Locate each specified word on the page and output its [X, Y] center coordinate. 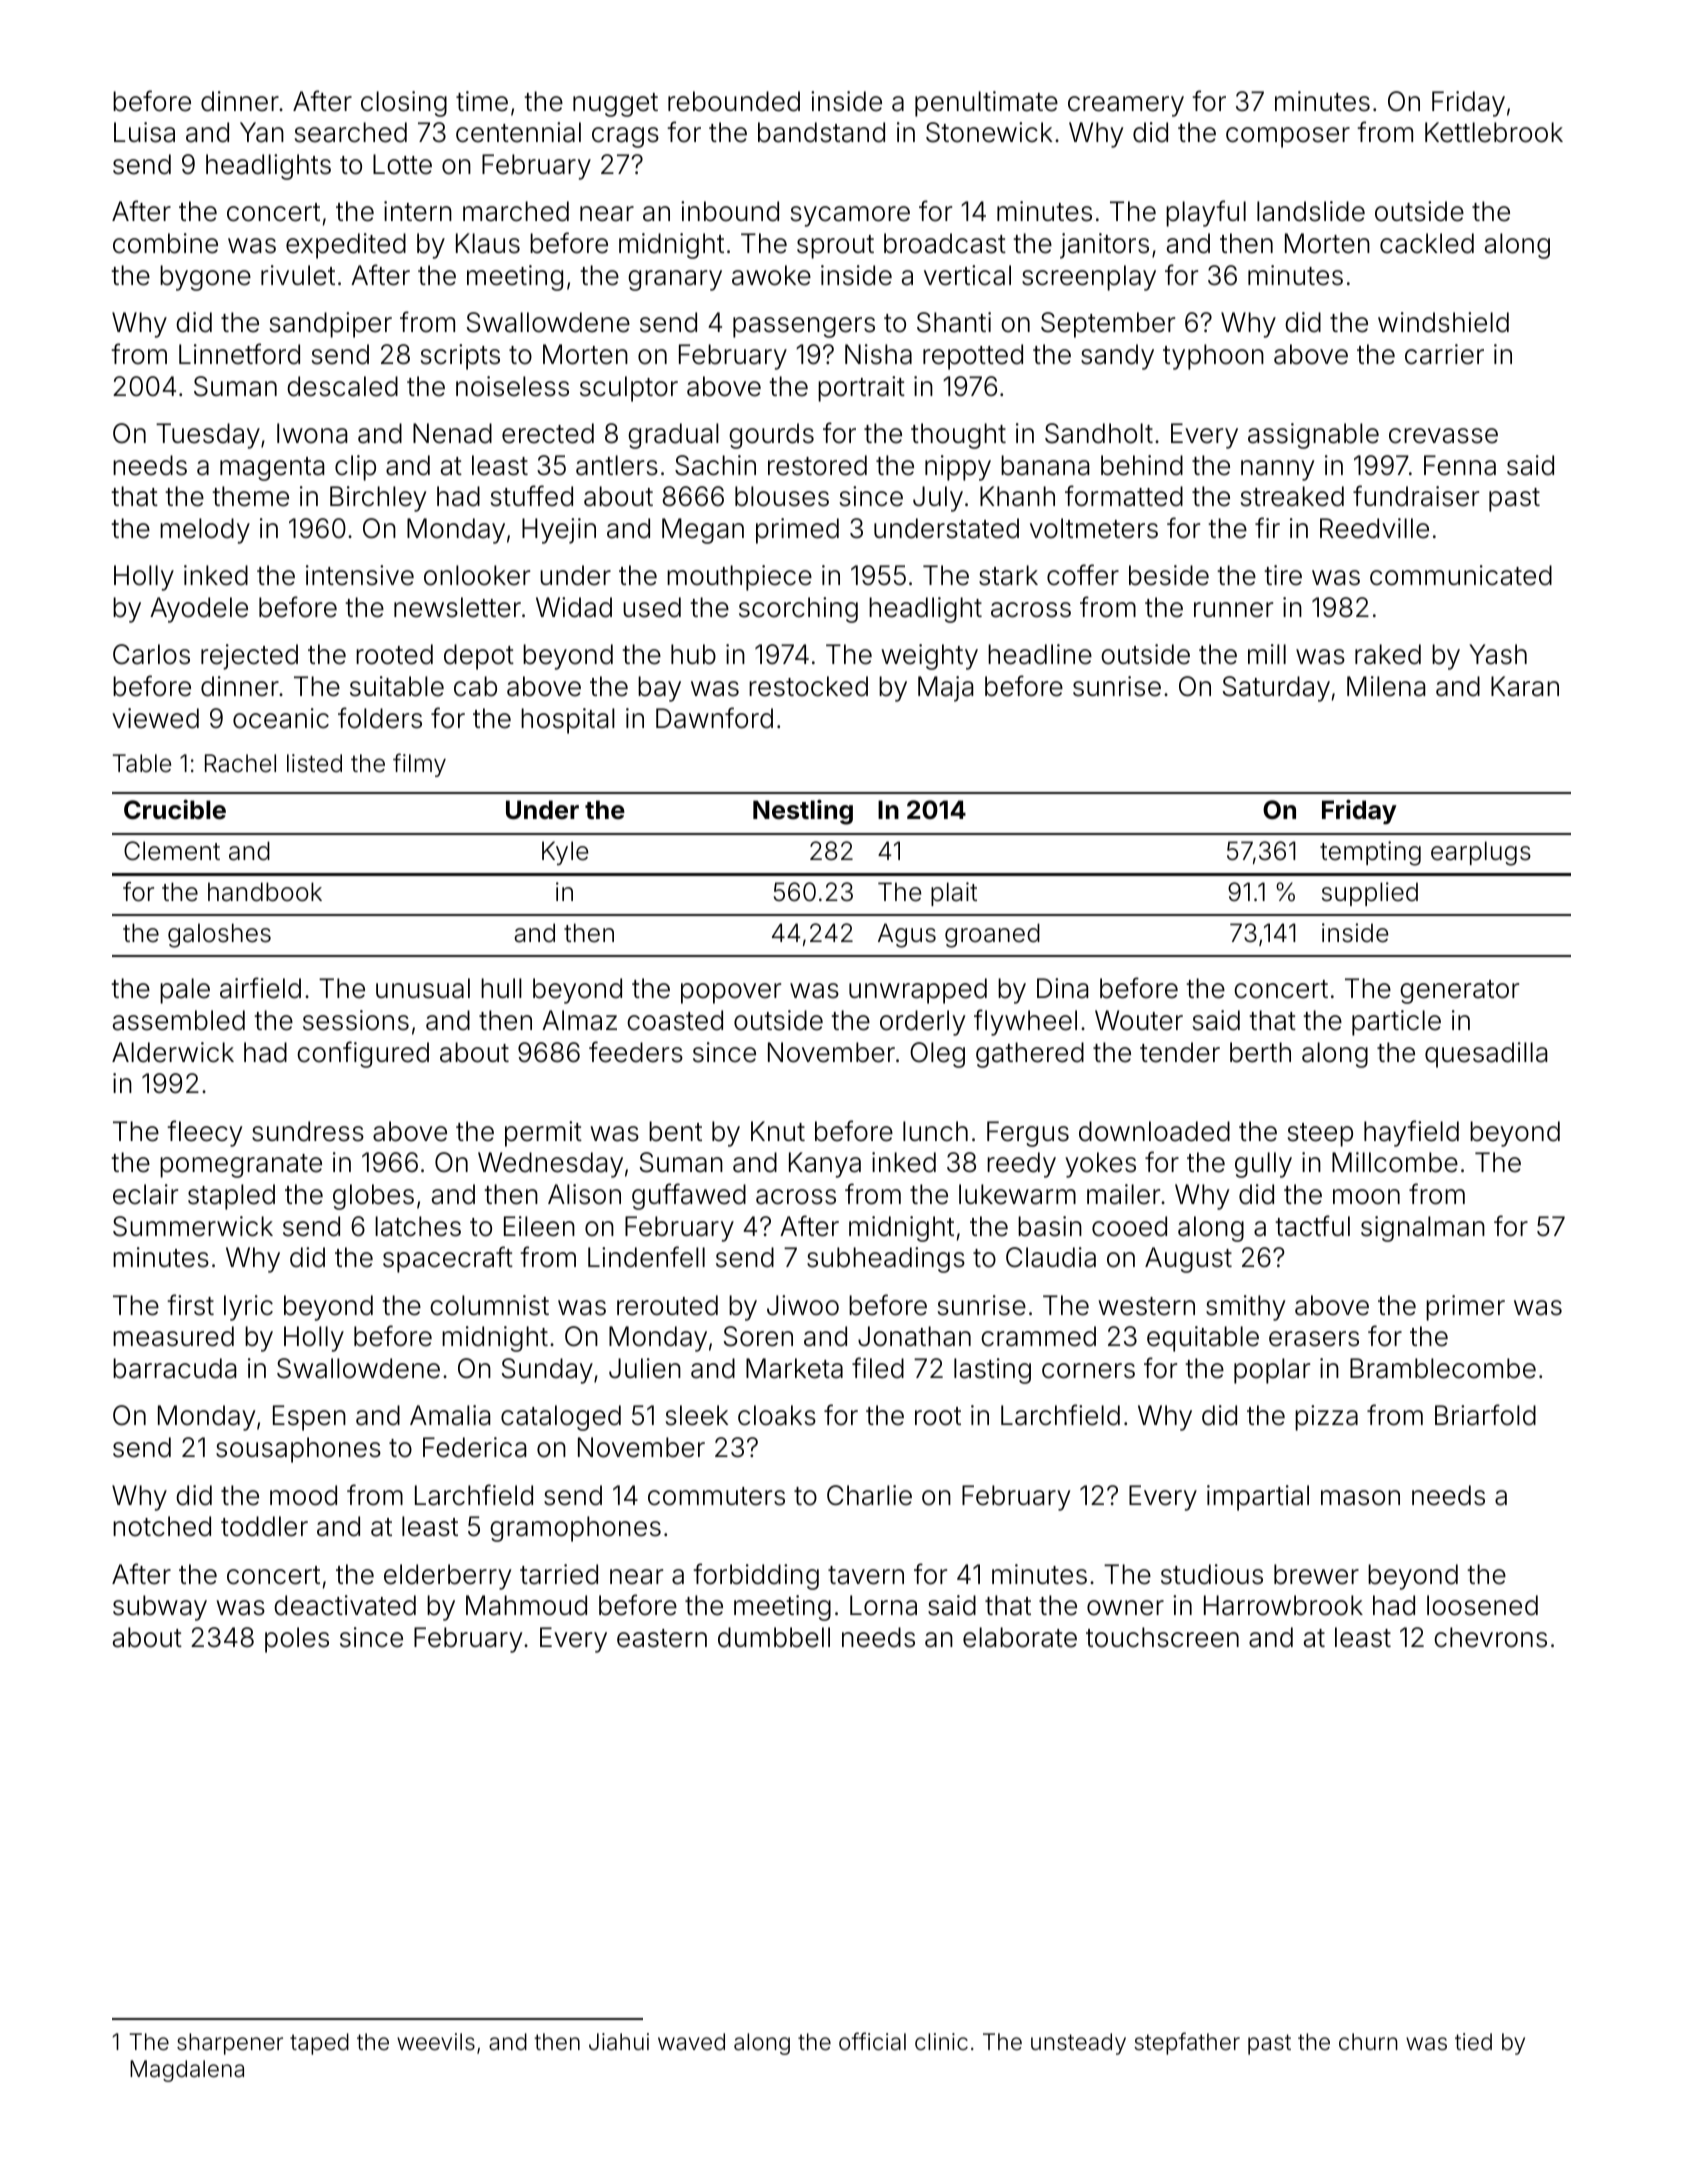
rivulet [298, 275]
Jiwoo [803, 1305]
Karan [1525, 686]
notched [162, 1526]
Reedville [1374, 528]
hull [501, 988]
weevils [436, 2042]
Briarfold [1485, 1415]
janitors [1104, 246]
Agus [907, 935]
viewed [155, 718]
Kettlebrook [1494, 132]
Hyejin [559, 531]
